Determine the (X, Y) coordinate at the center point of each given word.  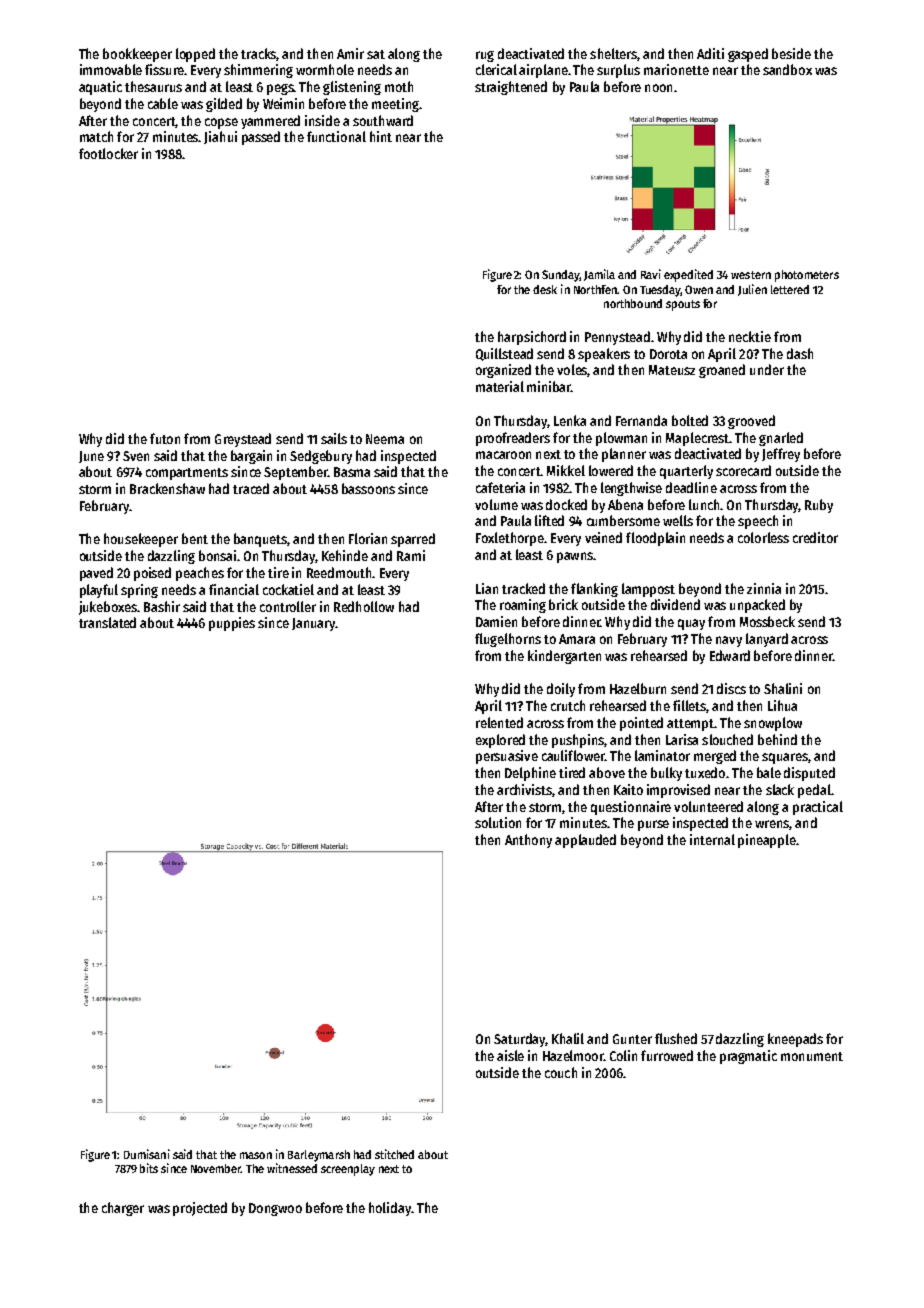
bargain (251, 457)
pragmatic (748, 1057)
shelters (613, 53)
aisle (510, 1055)
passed (261, 138)
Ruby (819, 506)
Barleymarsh (319, 1156)
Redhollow (364, 606)
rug (485, 56)
